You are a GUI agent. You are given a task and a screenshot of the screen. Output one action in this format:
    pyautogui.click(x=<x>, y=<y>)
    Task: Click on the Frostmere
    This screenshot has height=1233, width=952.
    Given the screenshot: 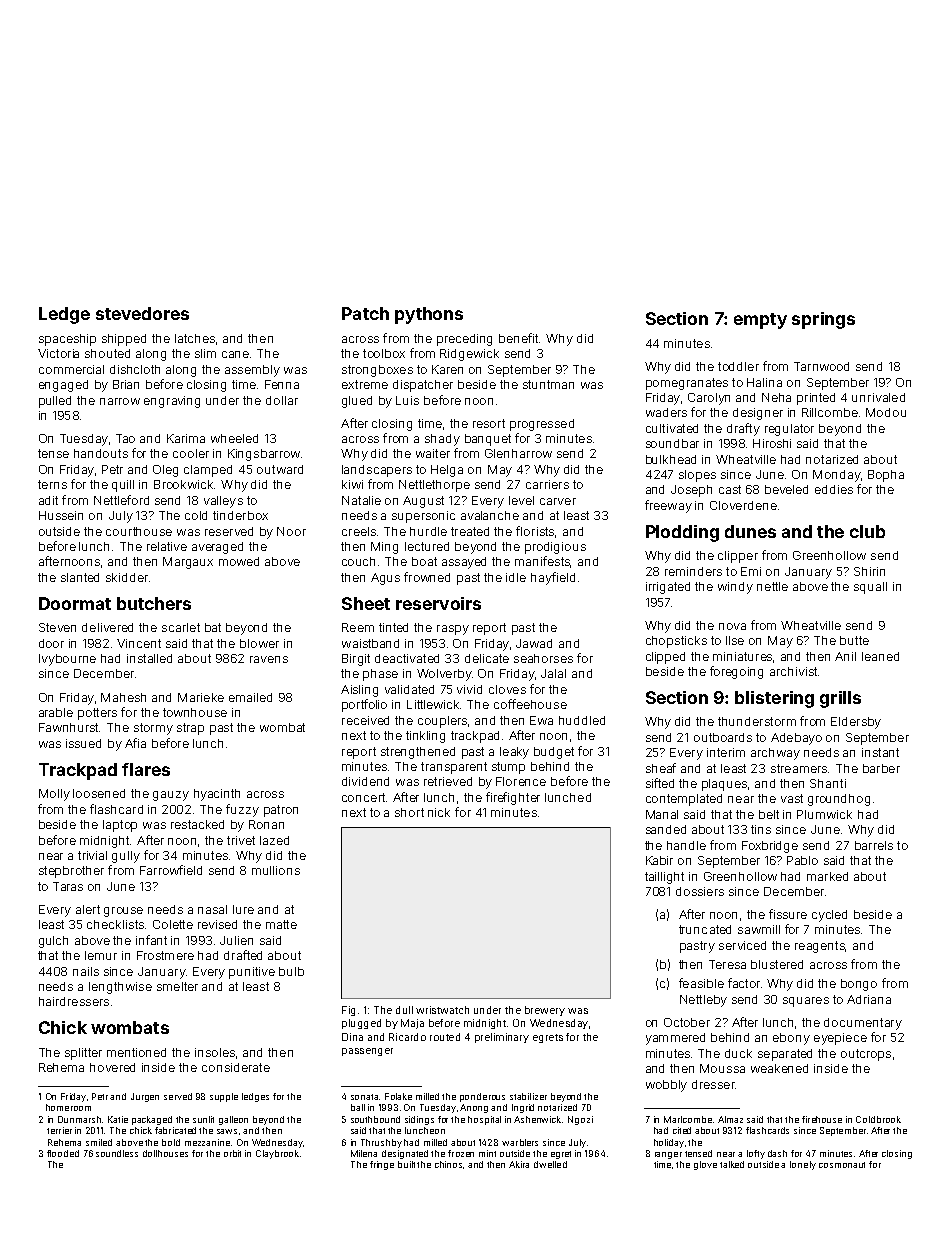 What is the action you would take?
    pyautogui.click(x=165, y=955)
